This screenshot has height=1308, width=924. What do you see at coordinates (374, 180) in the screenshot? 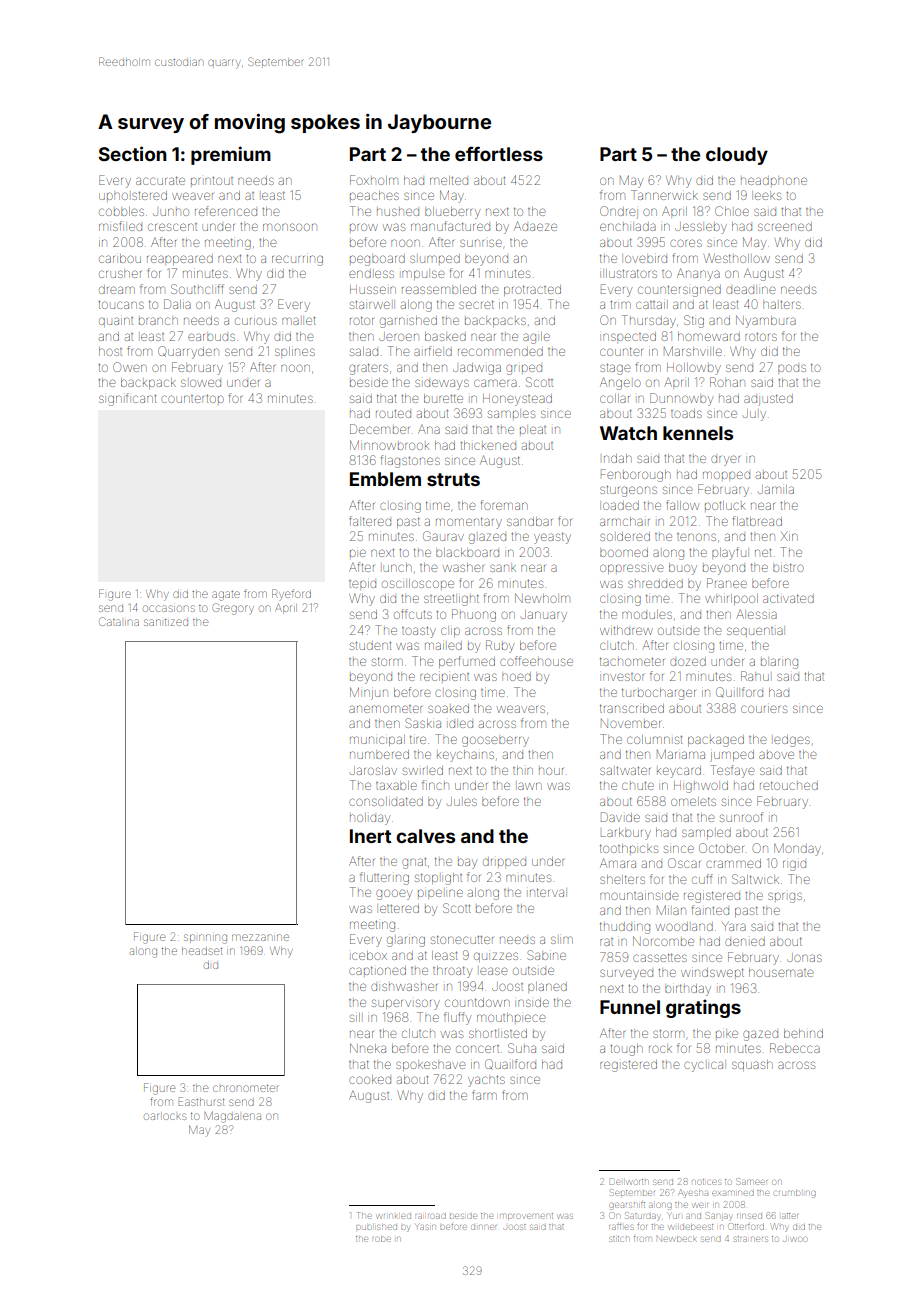
I see `Foxholm` at bounding box center [374, 180].
